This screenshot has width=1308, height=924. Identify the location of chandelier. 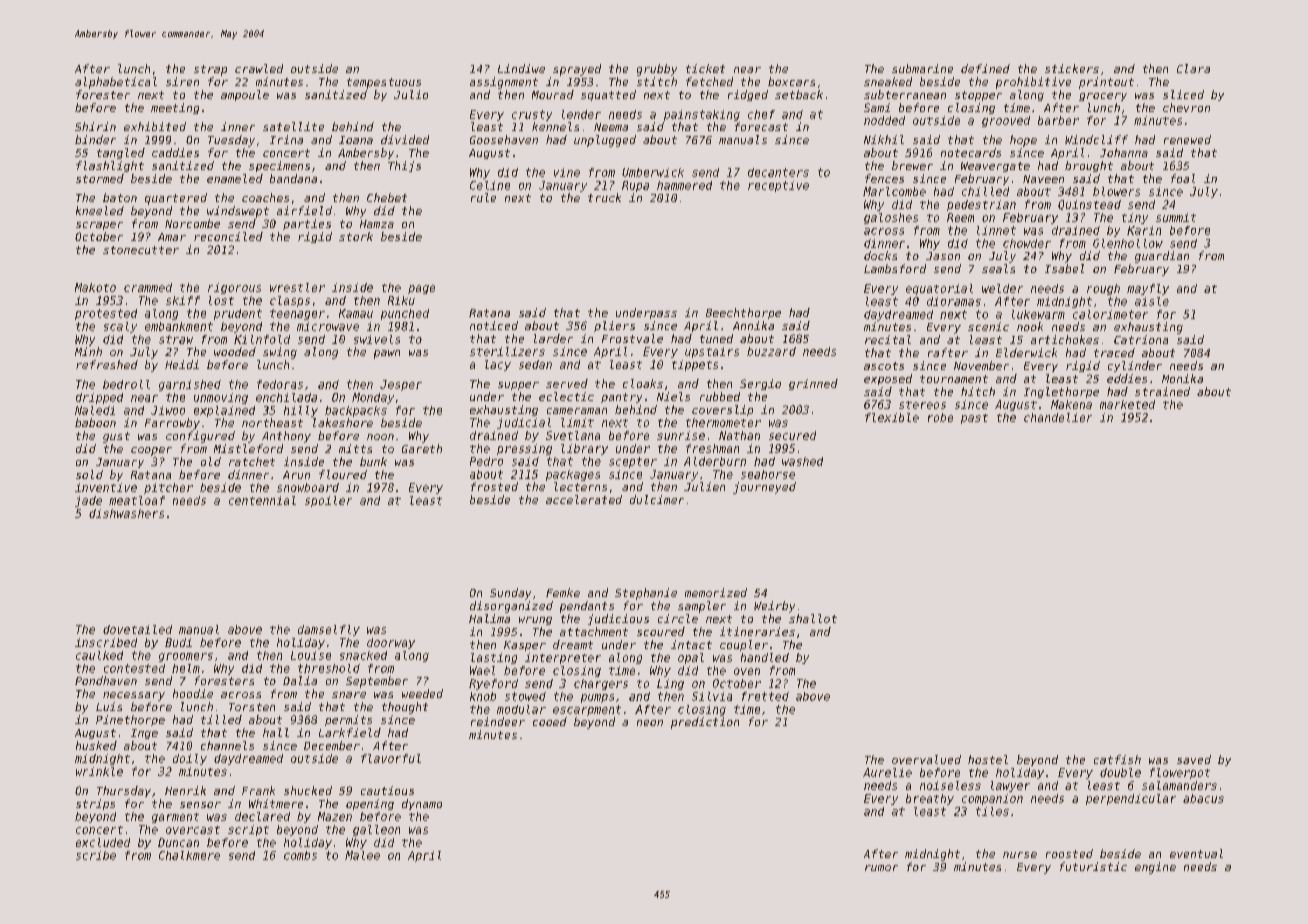
(1058, 417).
